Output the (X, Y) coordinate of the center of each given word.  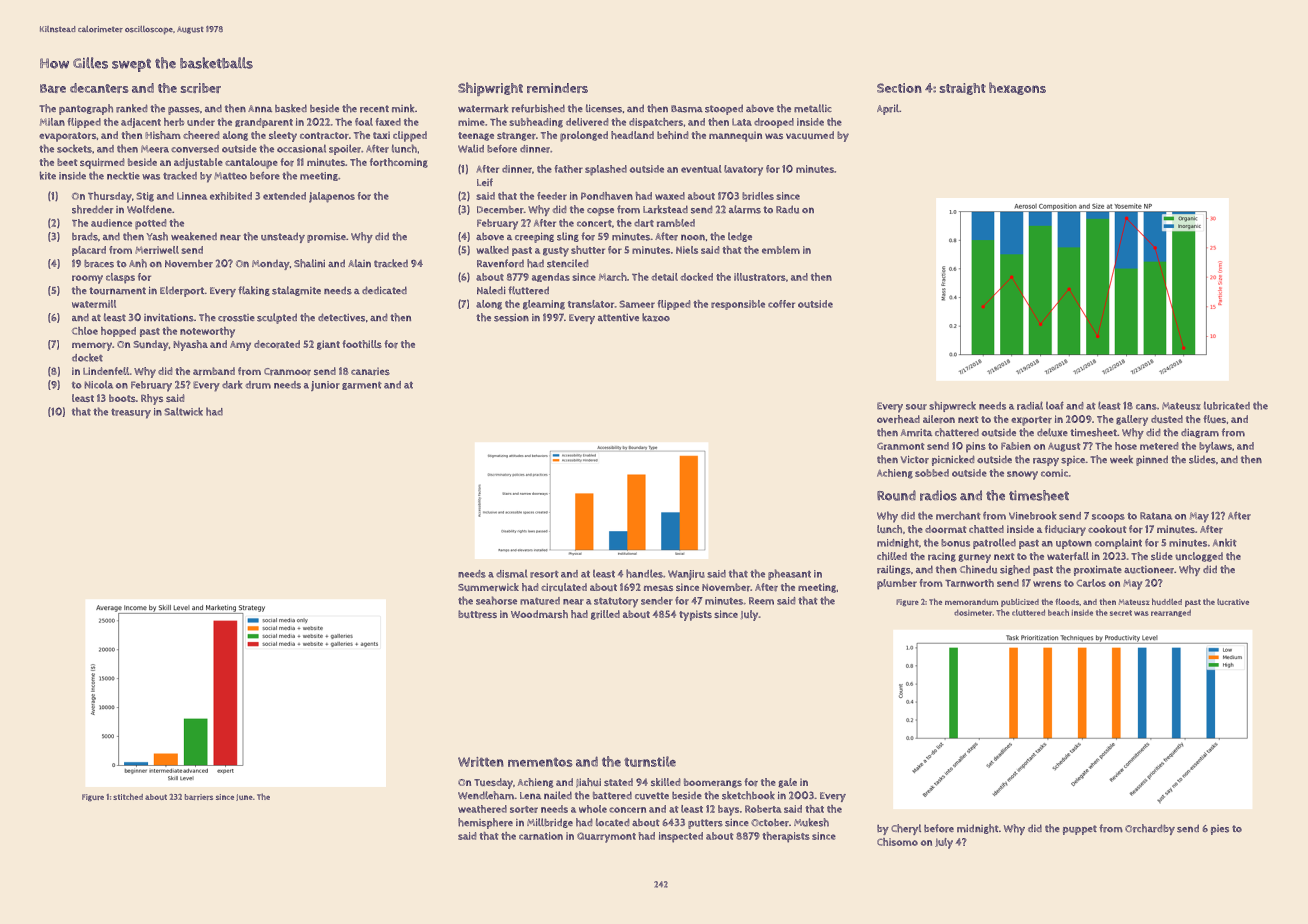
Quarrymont (606, 837)
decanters (99, 88)
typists (695, 615)
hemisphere (485, 823)
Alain (359, 263)
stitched (128, 796)
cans (1146, 407)
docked (696, 277)
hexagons (1017, 88)
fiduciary (1065, 530)
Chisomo (897, 842)
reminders (557, 88)
